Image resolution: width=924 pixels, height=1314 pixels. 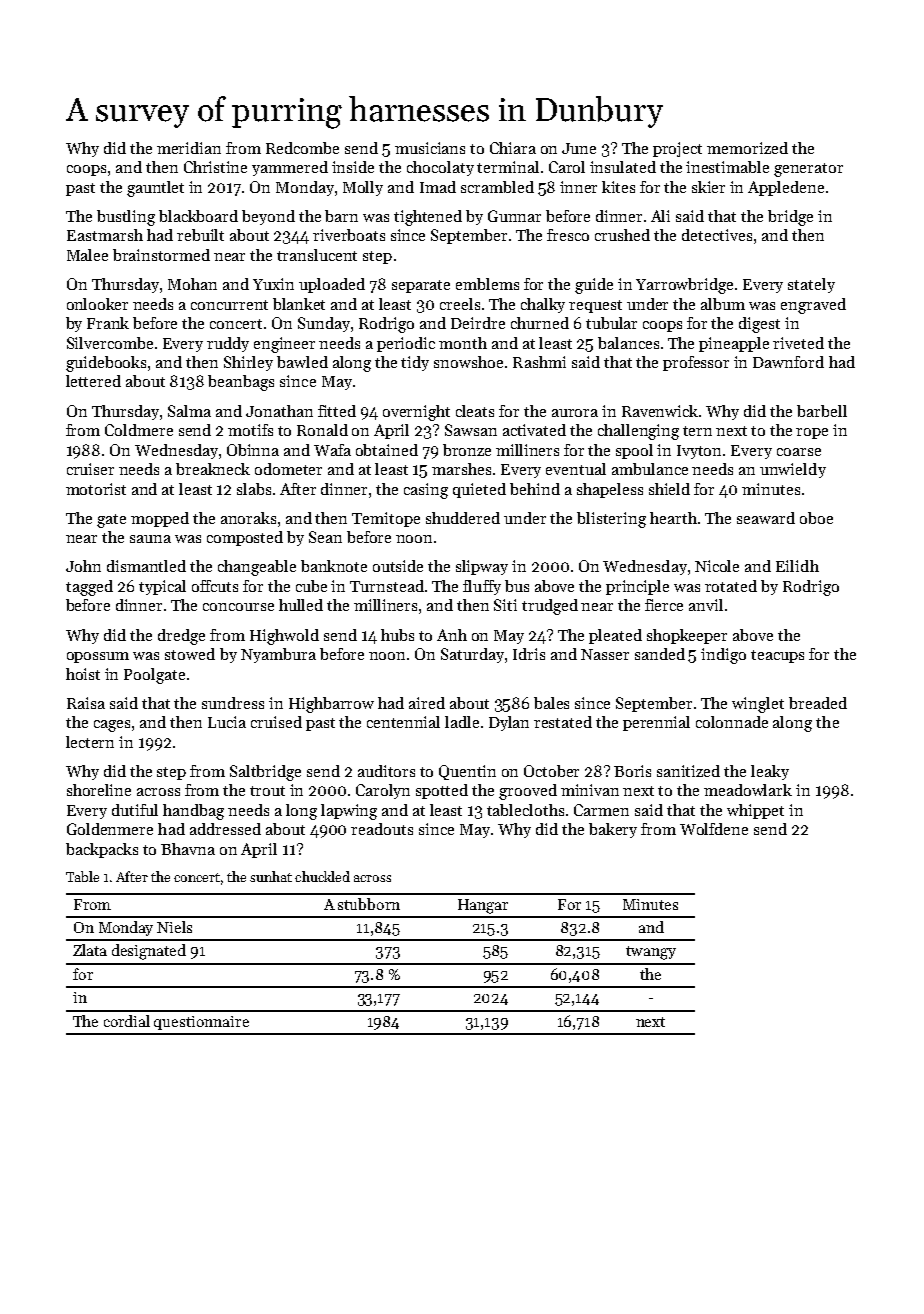 I want to click on gauntlet, so click(x=155, y=189).
